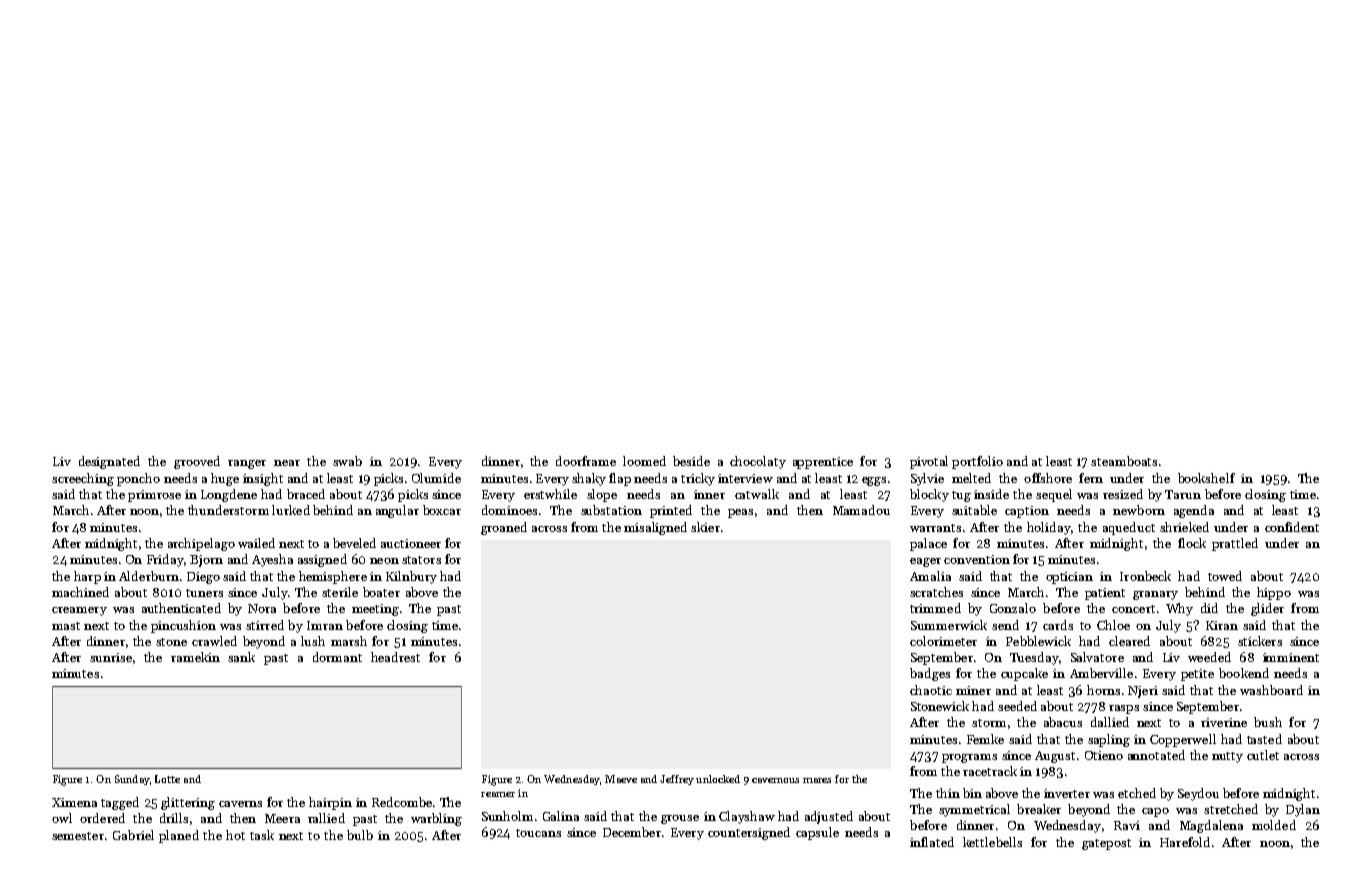  What do you see at coordinates (1183, 494) in the document?
I see `Tarun` at bounding box center [1183, 494].
